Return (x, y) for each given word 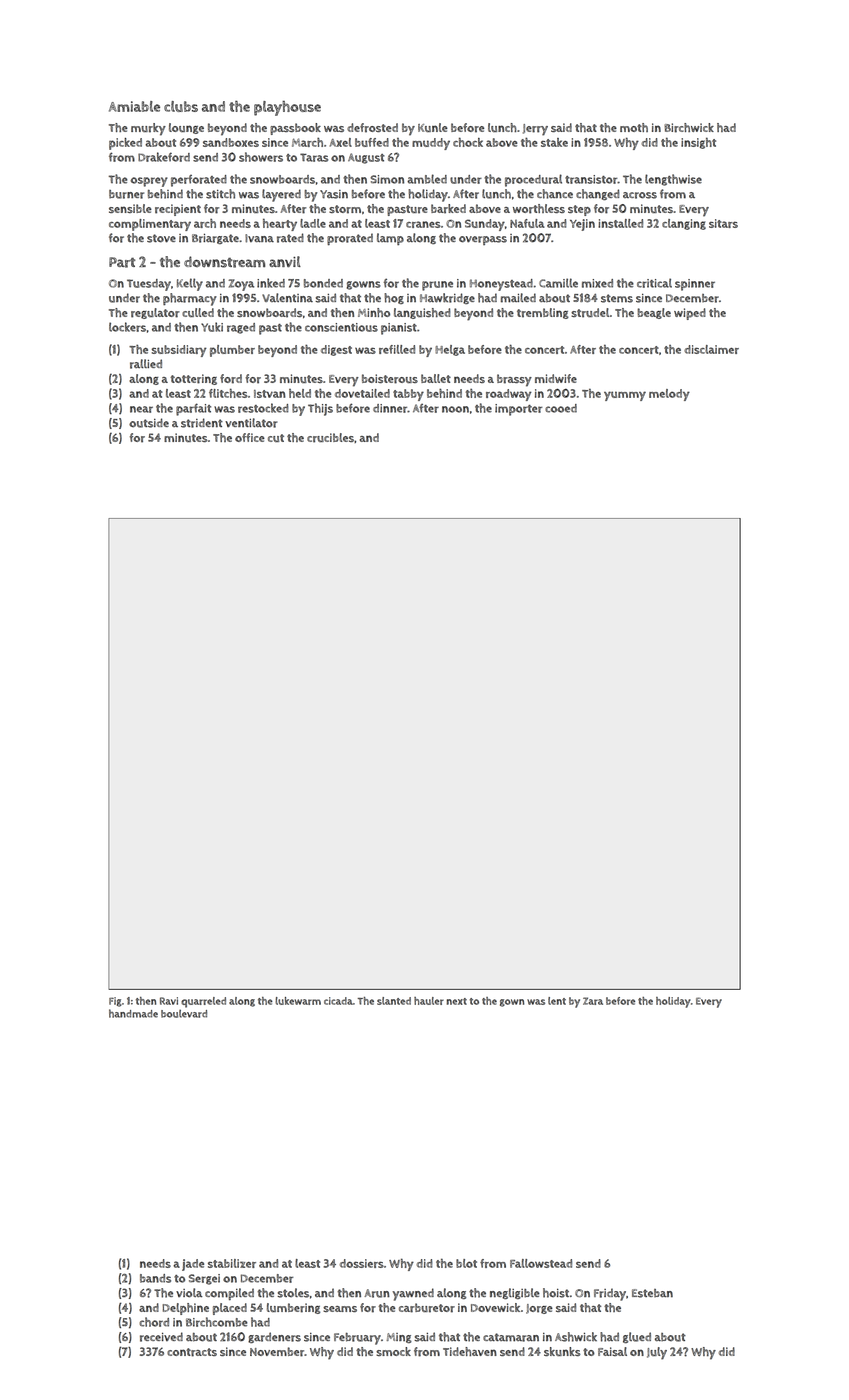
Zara (593, 1001)
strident (202, 423)
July (657, 1353)
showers (261, 157)
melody (669, 395)
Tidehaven (470, 1351)
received (161, 1337)
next (457, 1001)
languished (422, 313)
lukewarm (298, 1001)
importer (518, 410)
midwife (556, 378)
